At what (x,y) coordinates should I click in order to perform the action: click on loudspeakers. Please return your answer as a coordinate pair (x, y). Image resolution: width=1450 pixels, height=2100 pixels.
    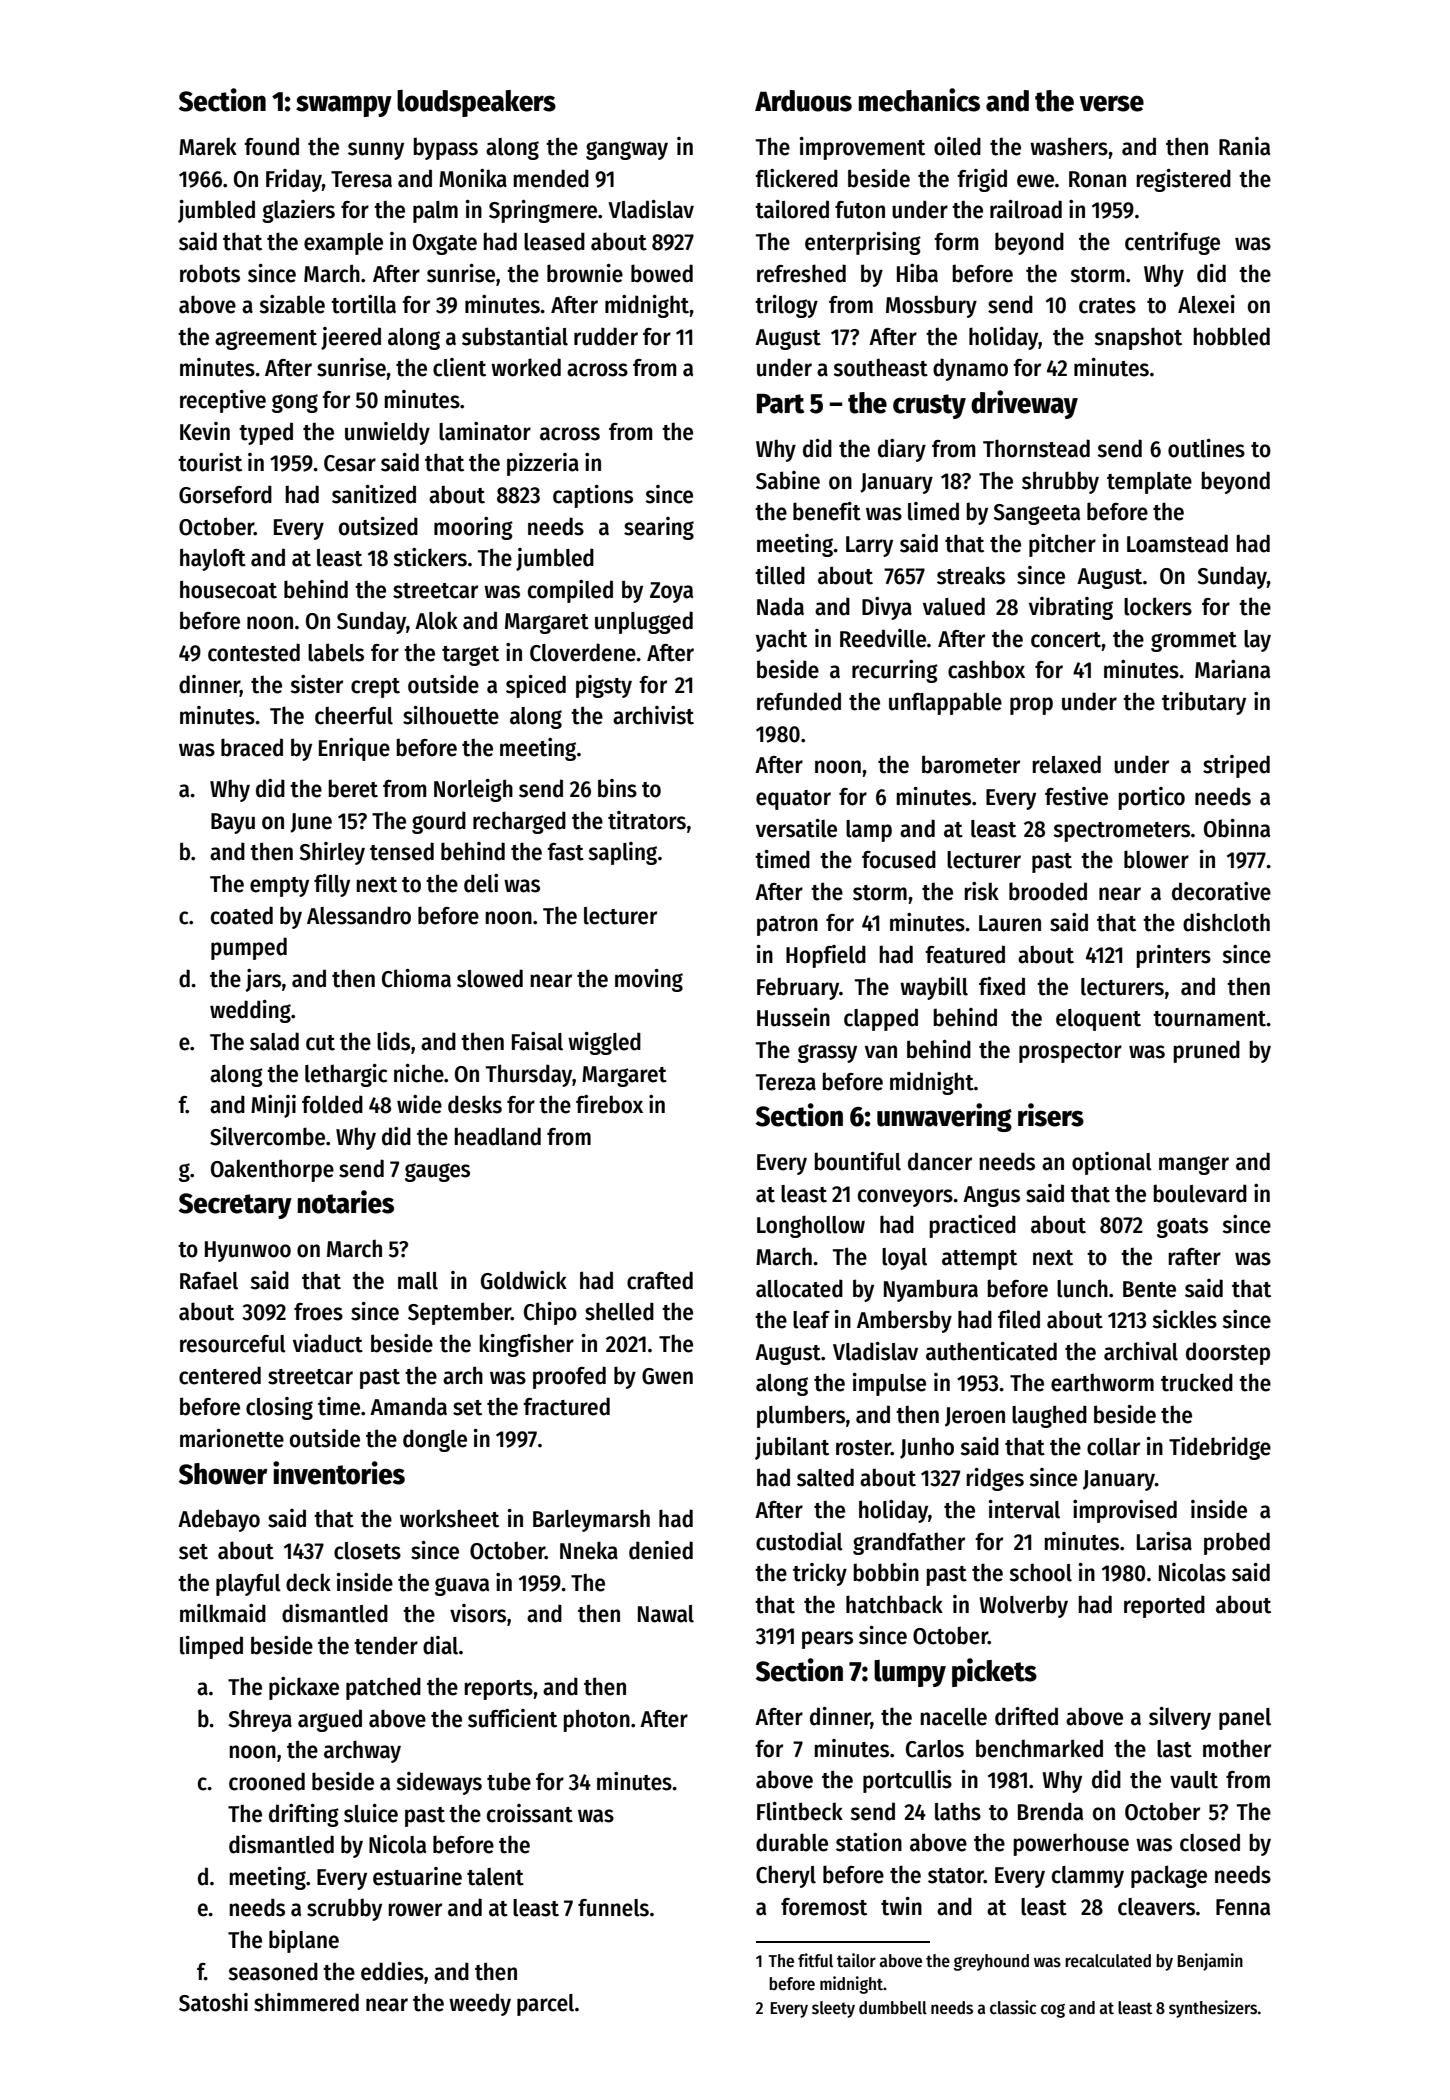
    Looking at the image, I should click on (476, 103).
